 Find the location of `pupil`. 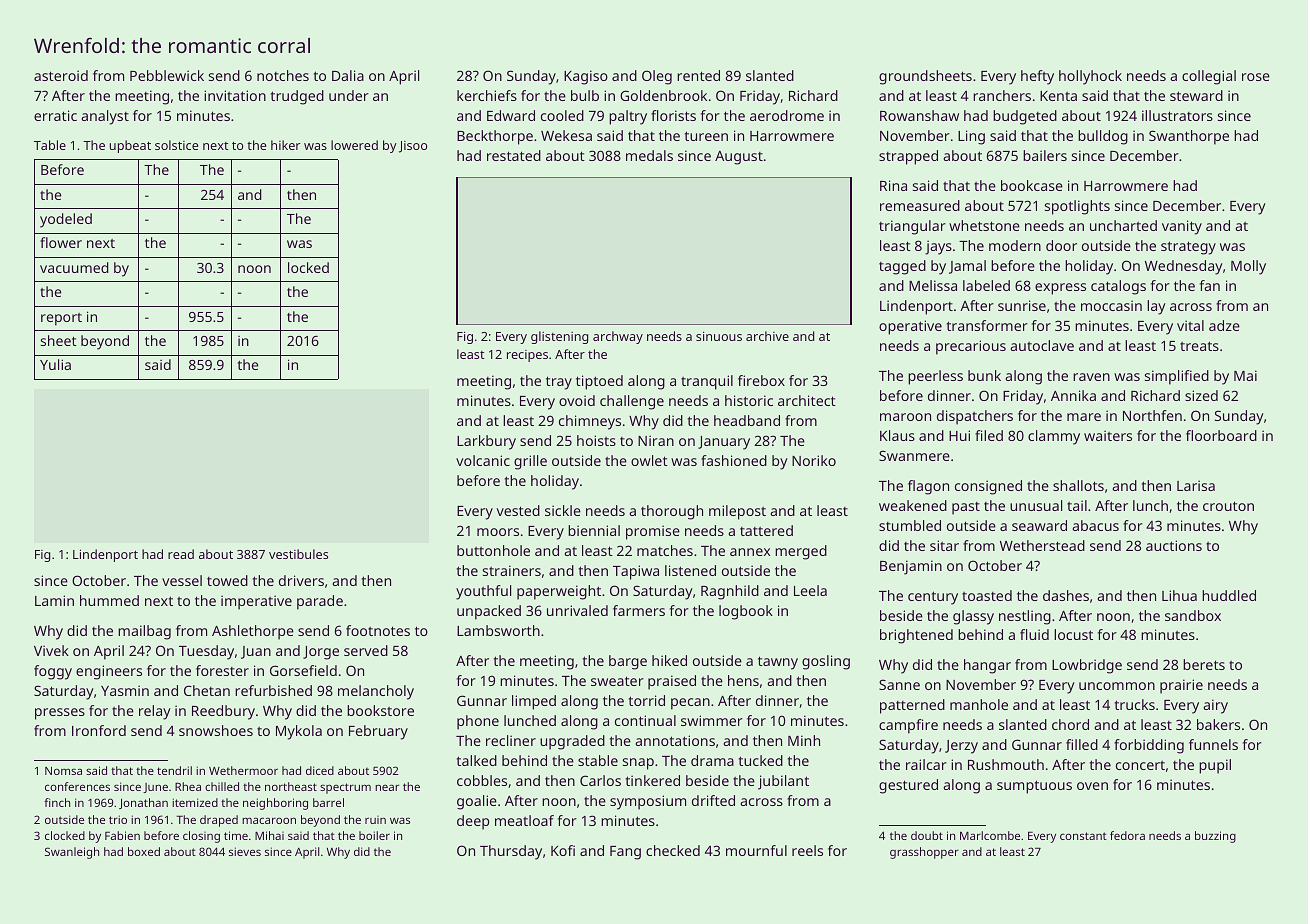

pupil is located at coordinates (1215, 766).
